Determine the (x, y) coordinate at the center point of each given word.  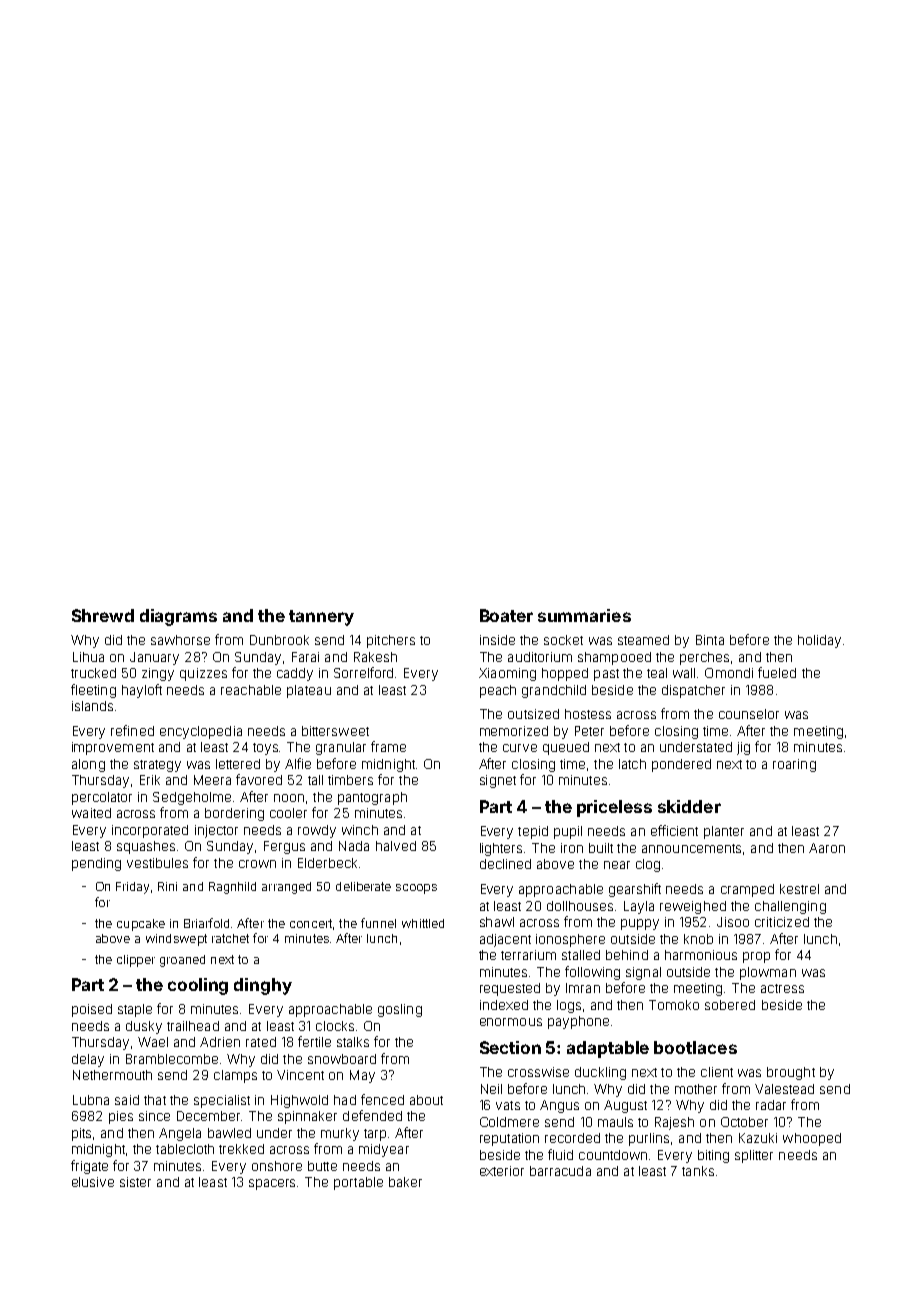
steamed (643, 640)
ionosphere (570, 940)
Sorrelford (363, 672)
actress (782, 988)
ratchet (230, 938)
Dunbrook (279, 640)
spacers (273, 1184)
